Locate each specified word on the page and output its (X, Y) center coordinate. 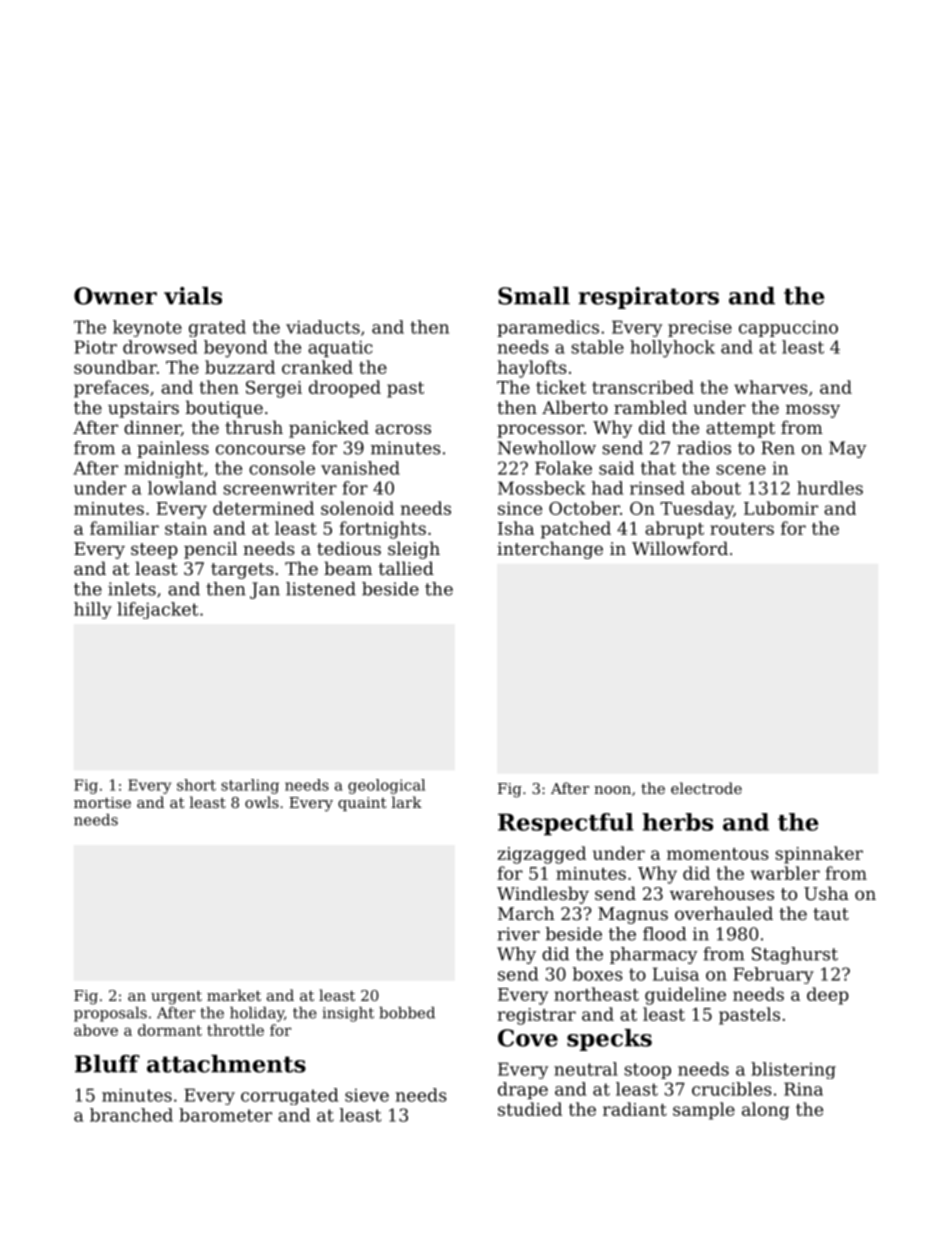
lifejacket (157, 610)
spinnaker (819, 855)
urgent (176, 998)
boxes (597, 974)
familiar (124, 528)
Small (534, 296)
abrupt (674, 530)
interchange (550, 550)
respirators (649, 298)
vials (193, 296)
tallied (406, 568)
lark (407, 802)
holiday (257, 1014)
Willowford (680, 548)
